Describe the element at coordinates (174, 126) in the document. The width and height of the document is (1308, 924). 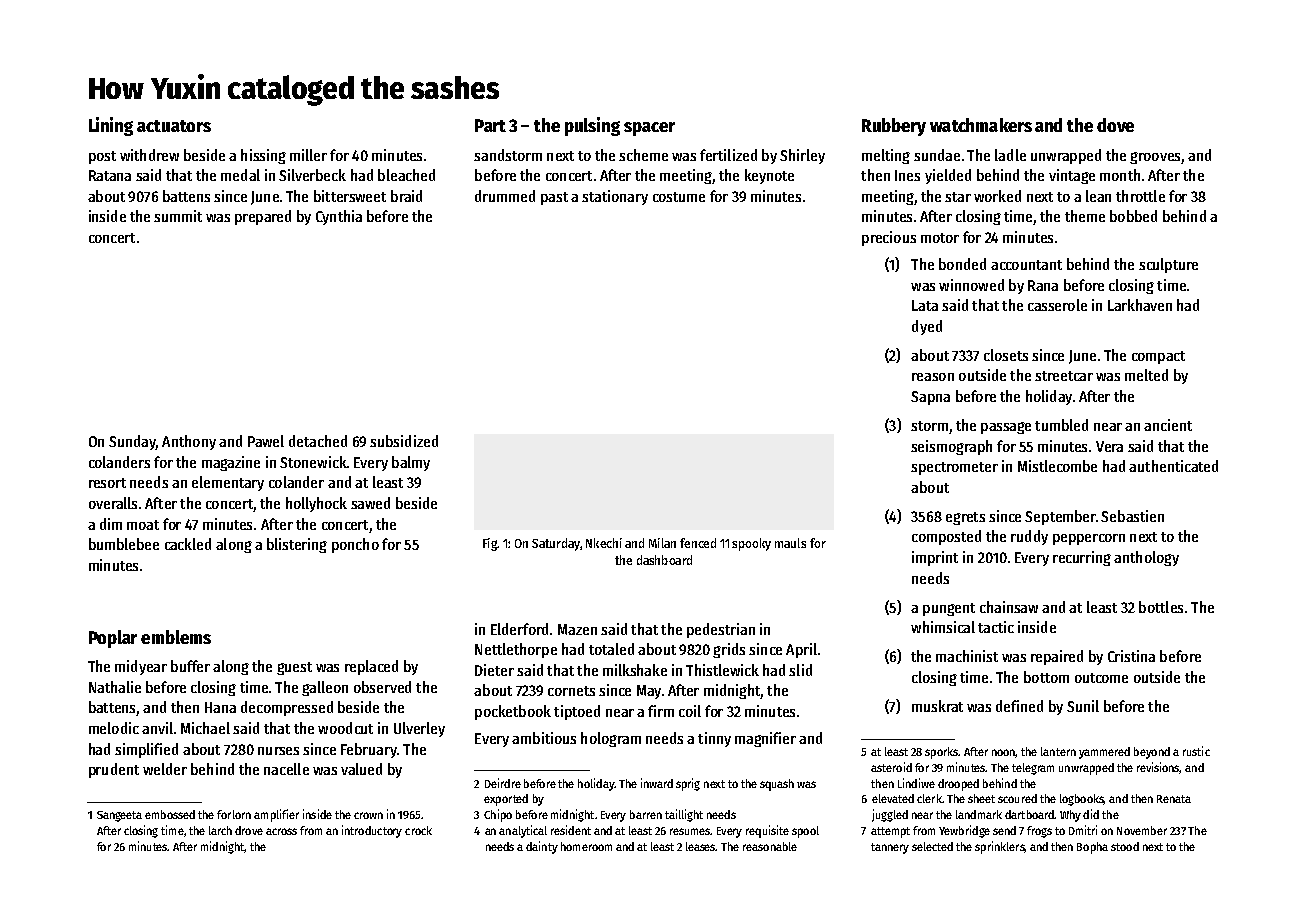
I see `actuators` at that location.
